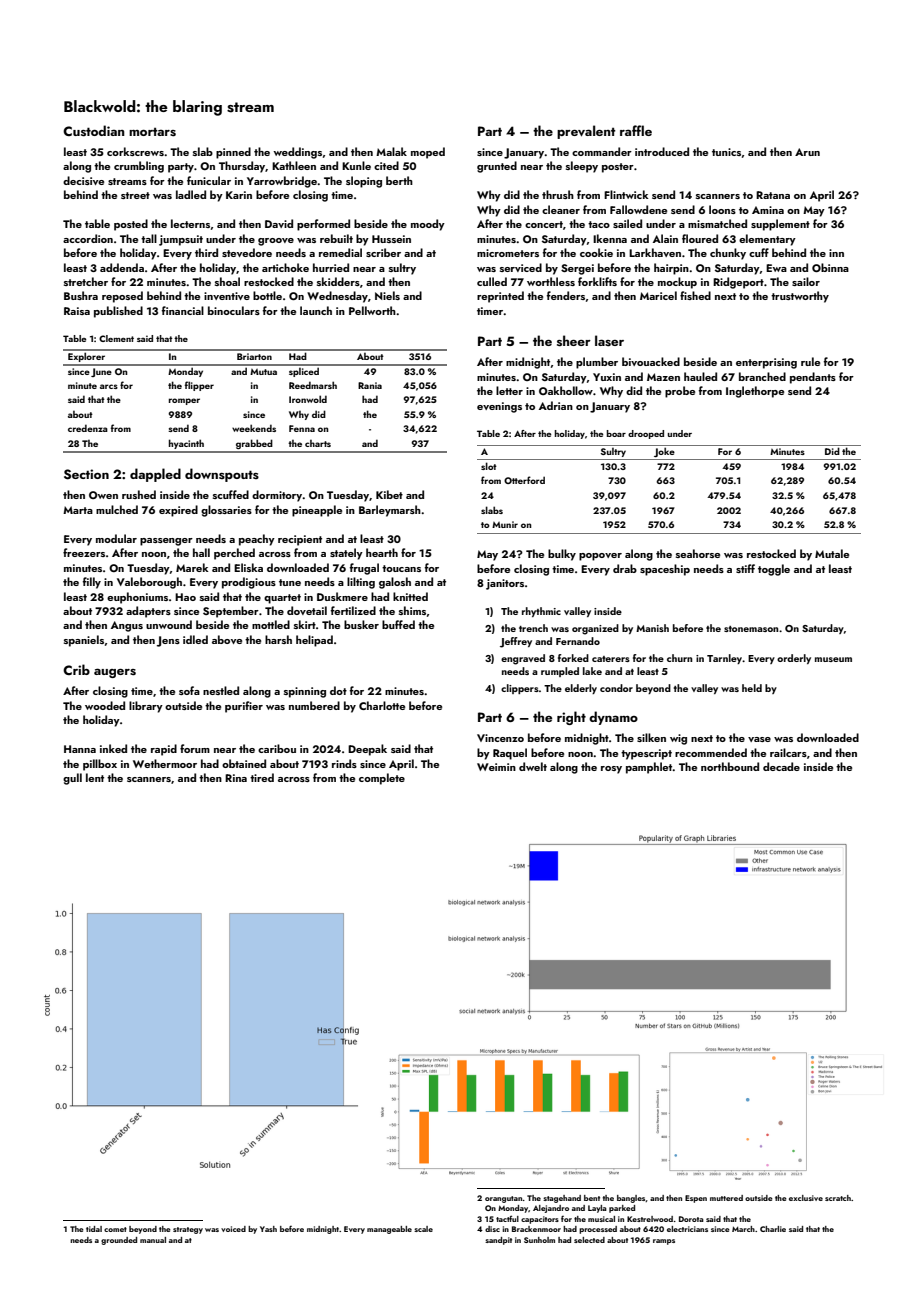  What do you see at coordinates (382, 705) in the screenshot?
I see `Charlotte` at bounding box center [382, 705].
